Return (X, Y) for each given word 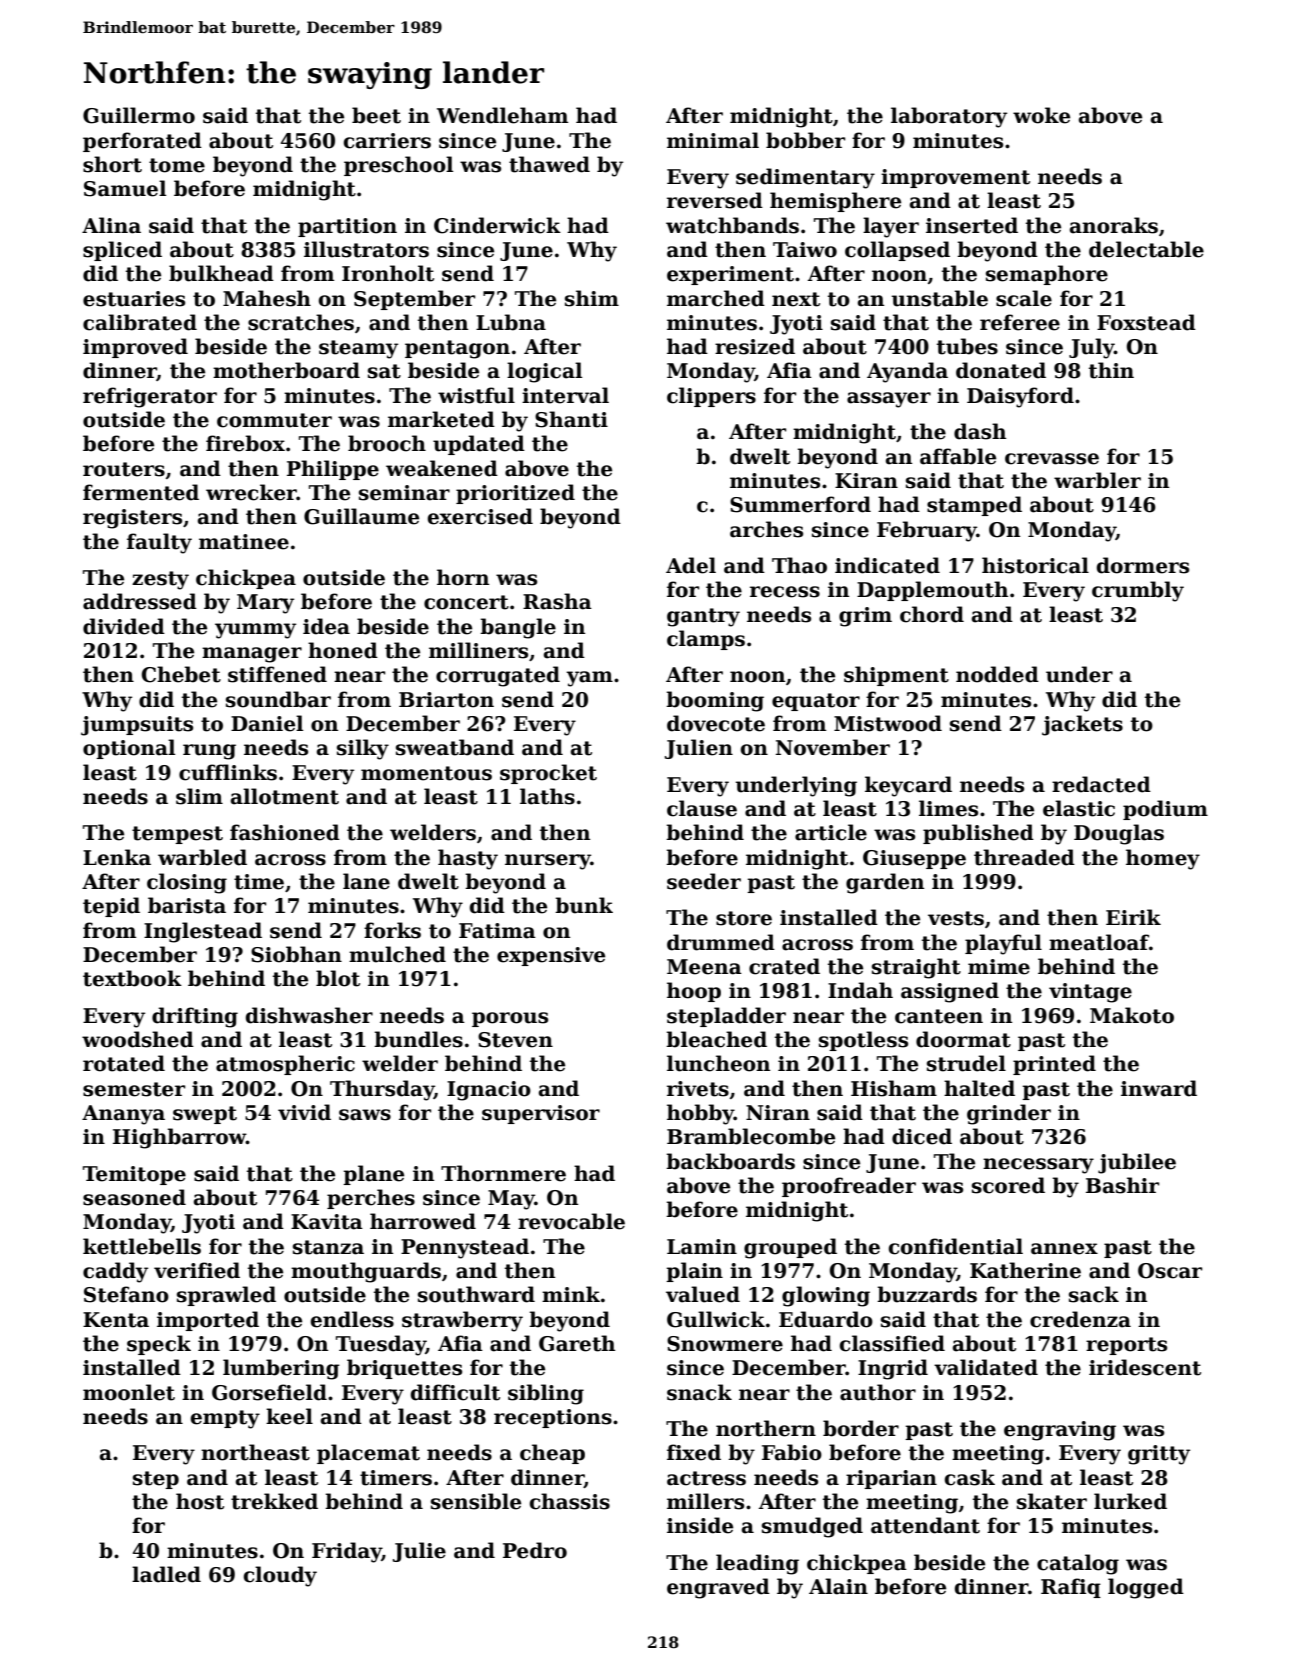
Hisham (894, 1088)
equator (816, 702)
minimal (713, 140)
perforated (142, 142)
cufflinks (228, 772)
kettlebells (142, 1246)
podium (1165, 810)
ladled (166, 1574)
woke (1041, 115)
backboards (730, 1161)
